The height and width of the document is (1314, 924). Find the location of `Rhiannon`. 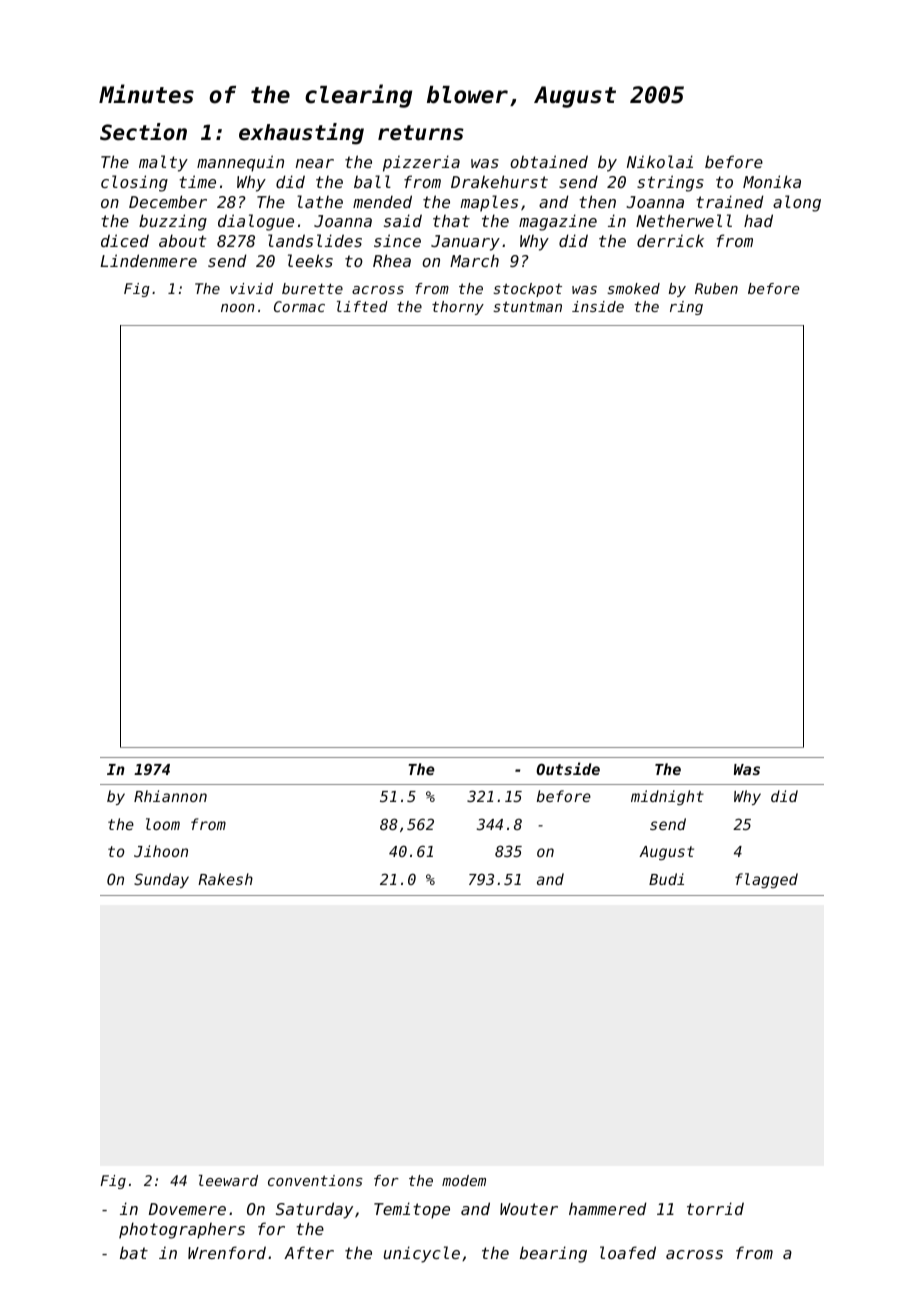

Rhiannon is located at coordinates (170, 796).
